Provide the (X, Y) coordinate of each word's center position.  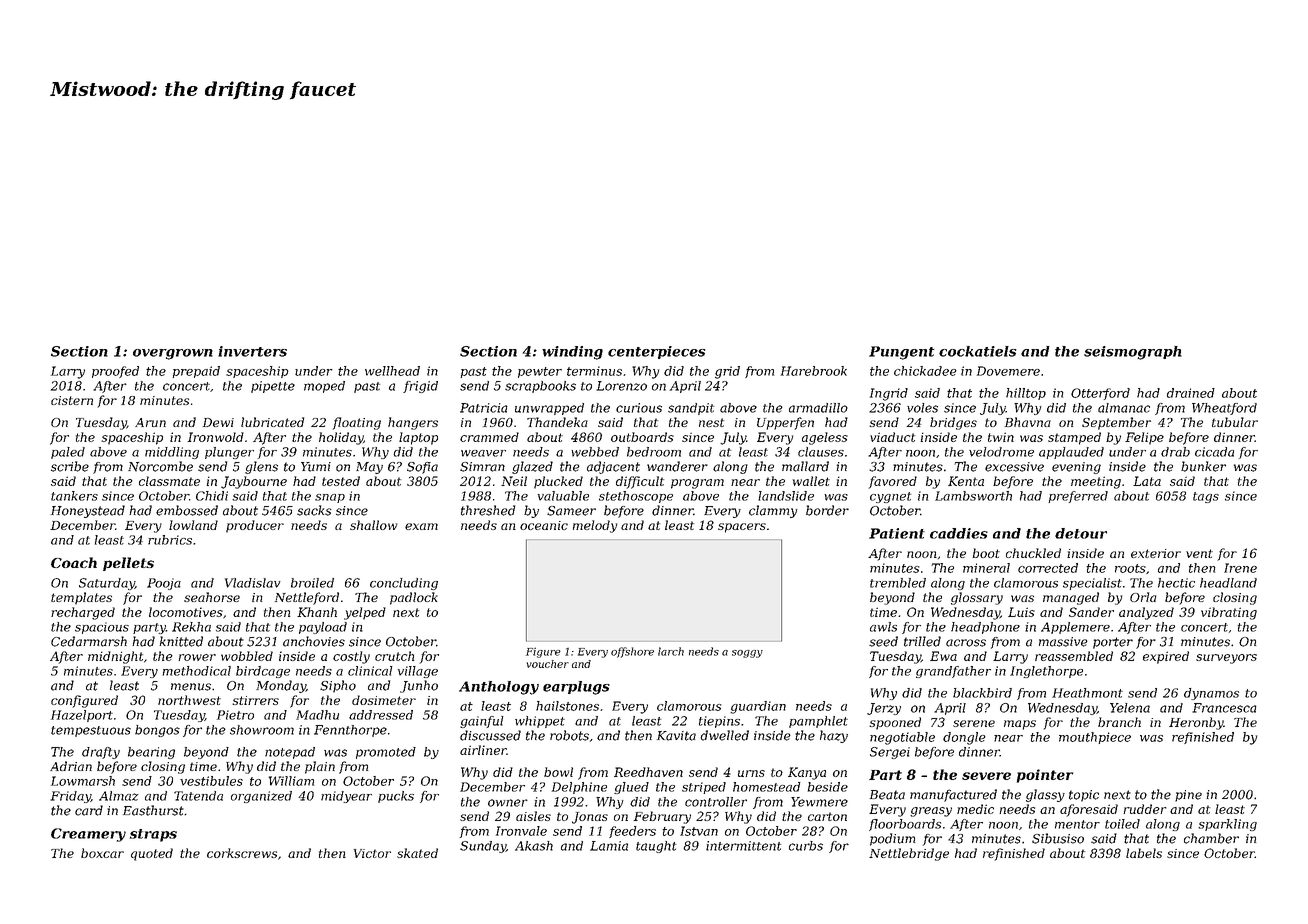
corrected (1048, 568)
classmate (169, 481)
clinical (370, 671)
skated (417, 853)
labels (1144, 853)
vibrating (1229, 613)
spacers (742, 528)
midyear (346, 797)
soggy (747, 654)
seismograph (1133, 353)
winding (572, 353)
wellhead (392, 371)
